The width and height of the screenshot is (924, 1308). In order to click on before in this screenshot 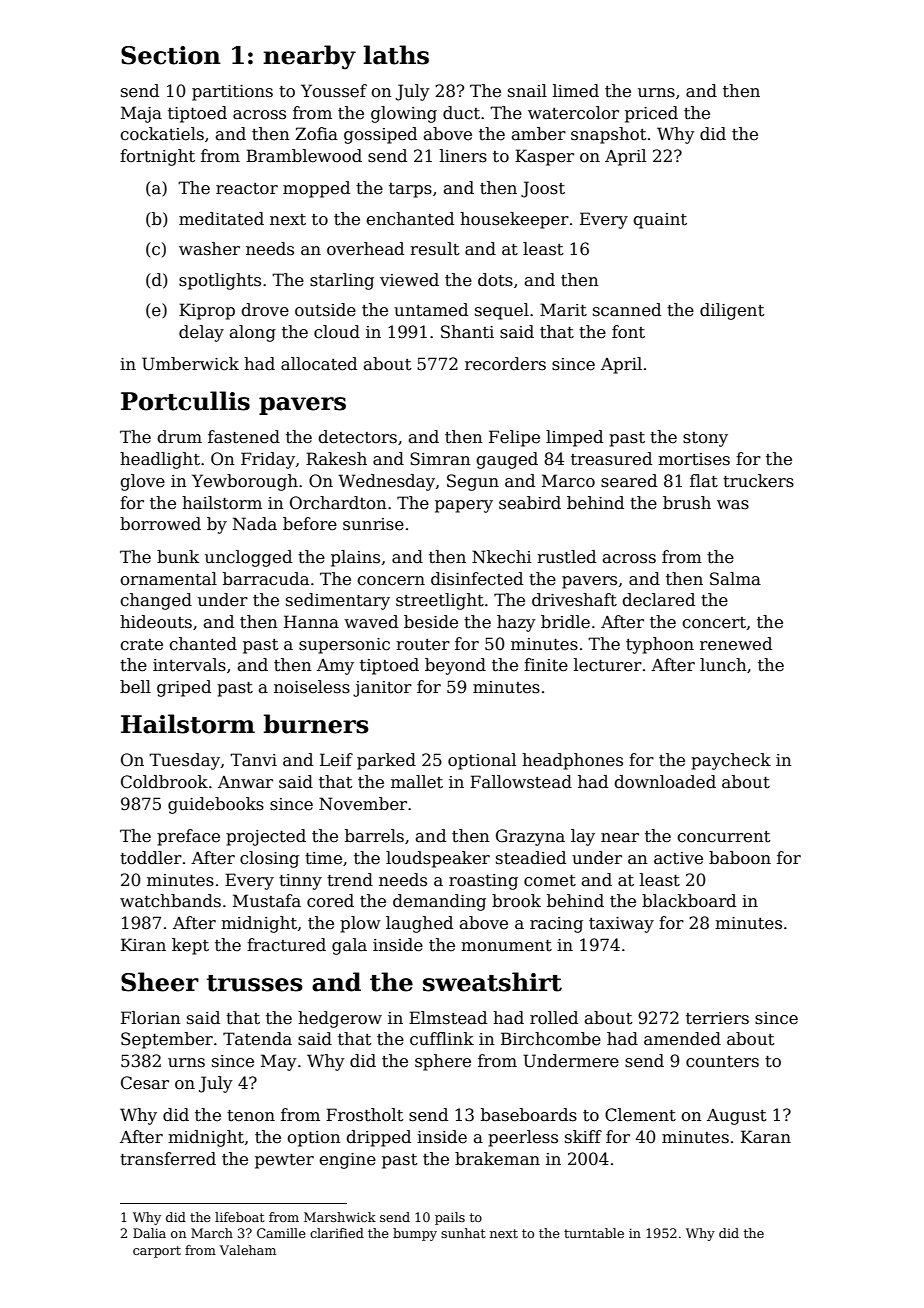, I will do `click(310, 524)`.
